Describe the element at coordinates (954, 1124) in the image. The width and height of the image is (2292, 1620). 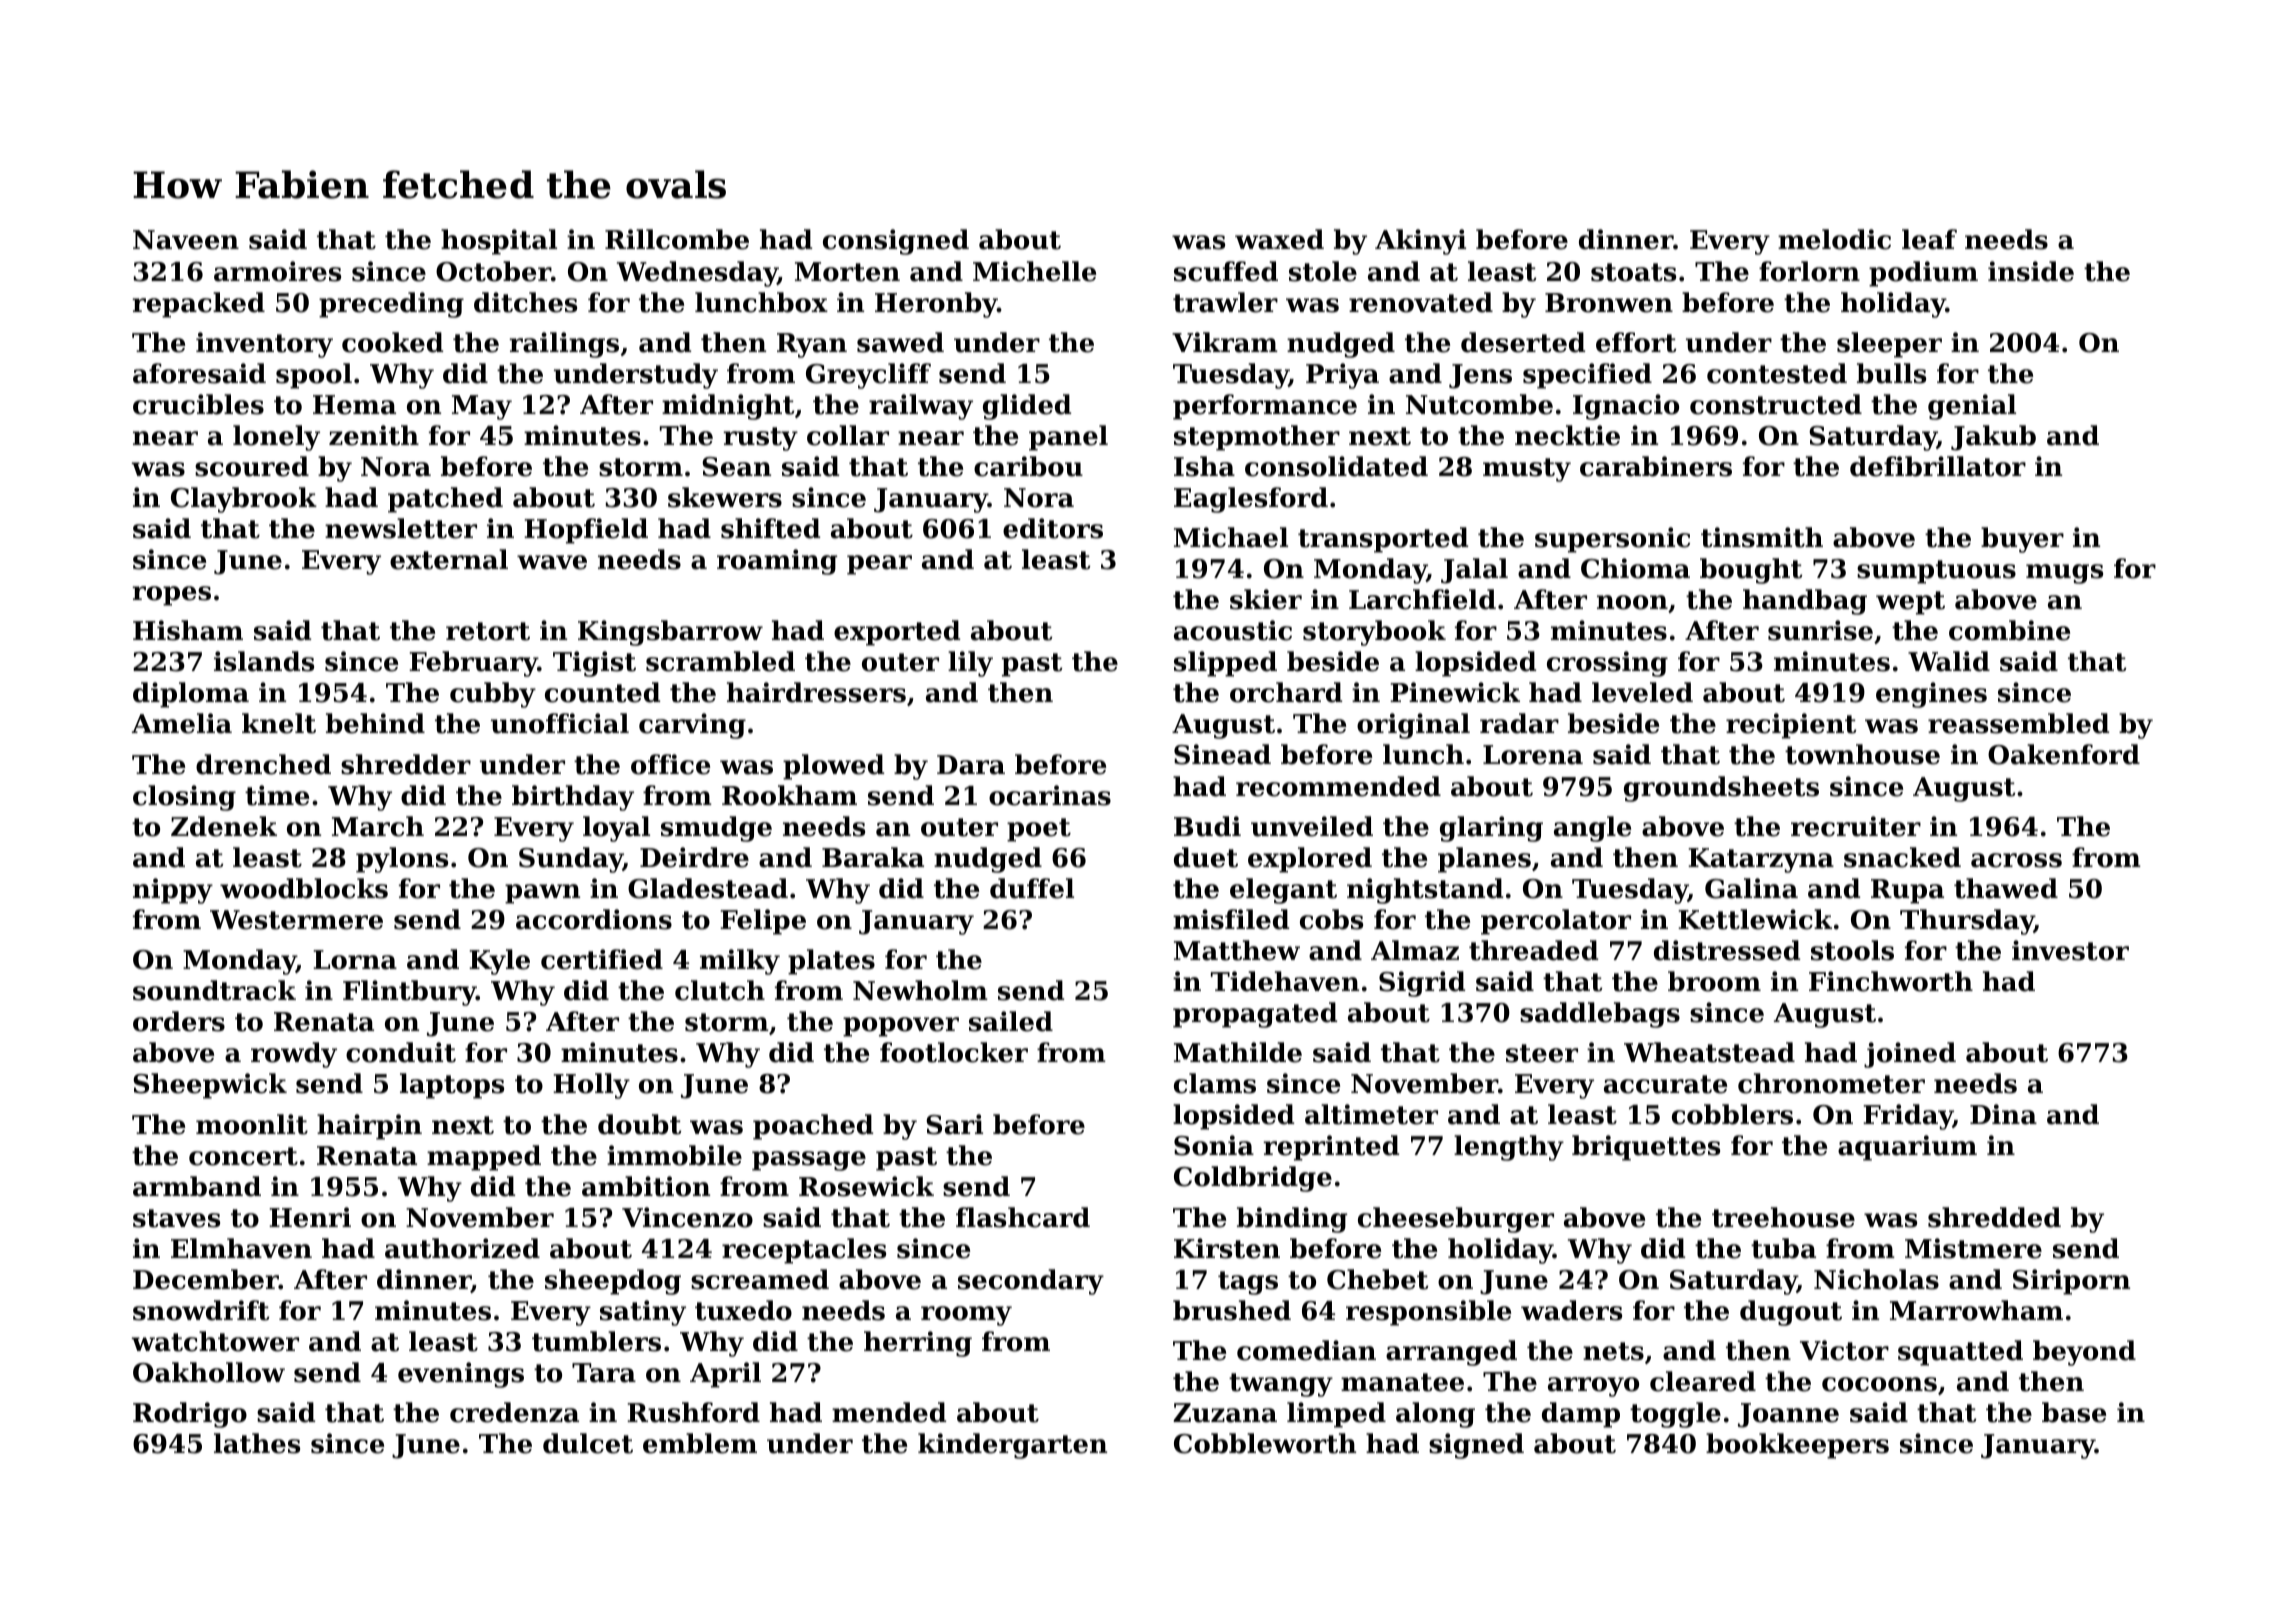
I see `Sari` at that location.
